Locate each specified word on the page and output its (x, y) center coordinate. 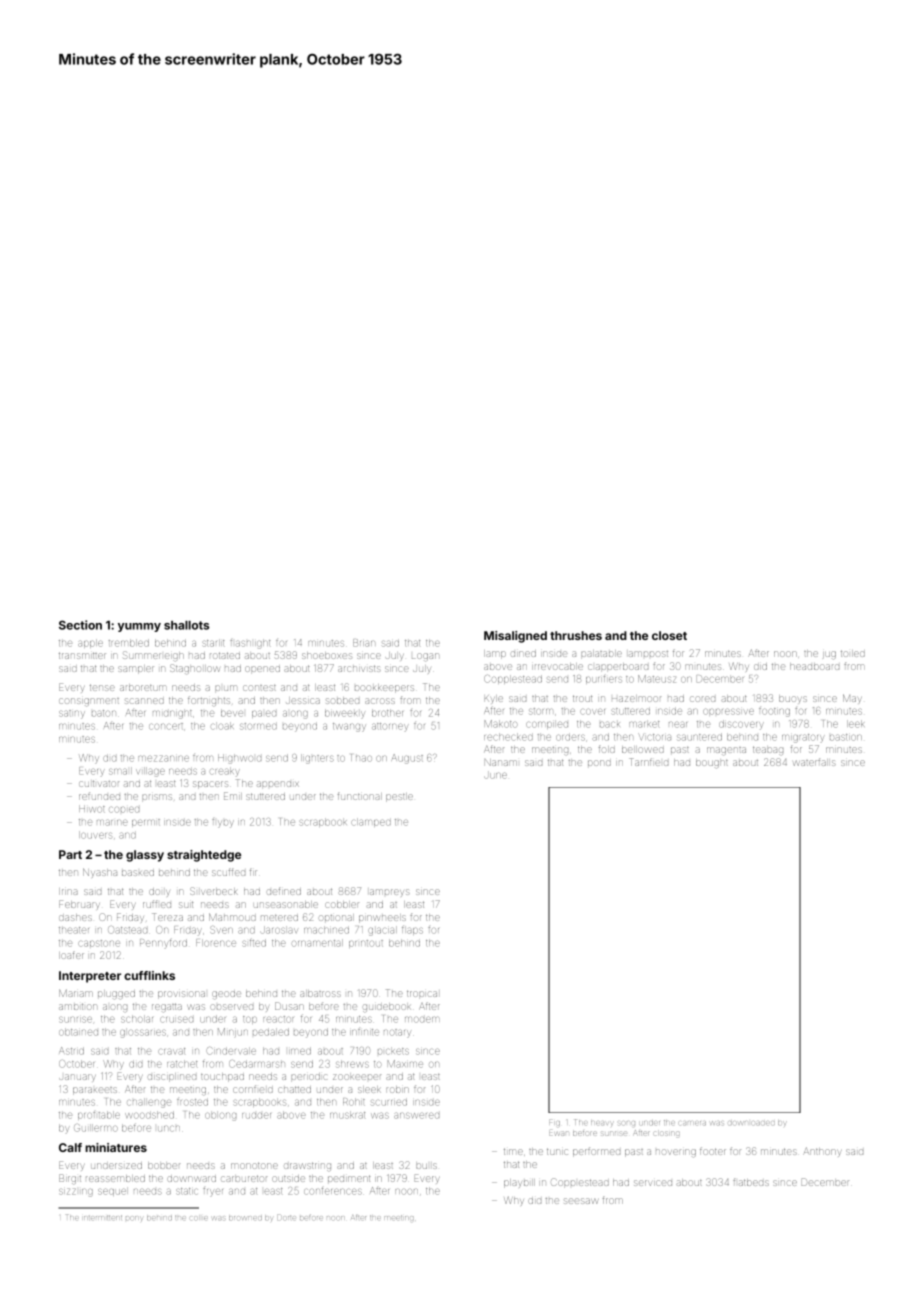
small (120, 771)
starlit (213, 643)
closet (669, 635)
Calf (70, 1147)
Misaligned (515, 637)
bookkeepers (384, 688)
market (644, 724)
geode (226, 994)
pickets (393, 1051)
